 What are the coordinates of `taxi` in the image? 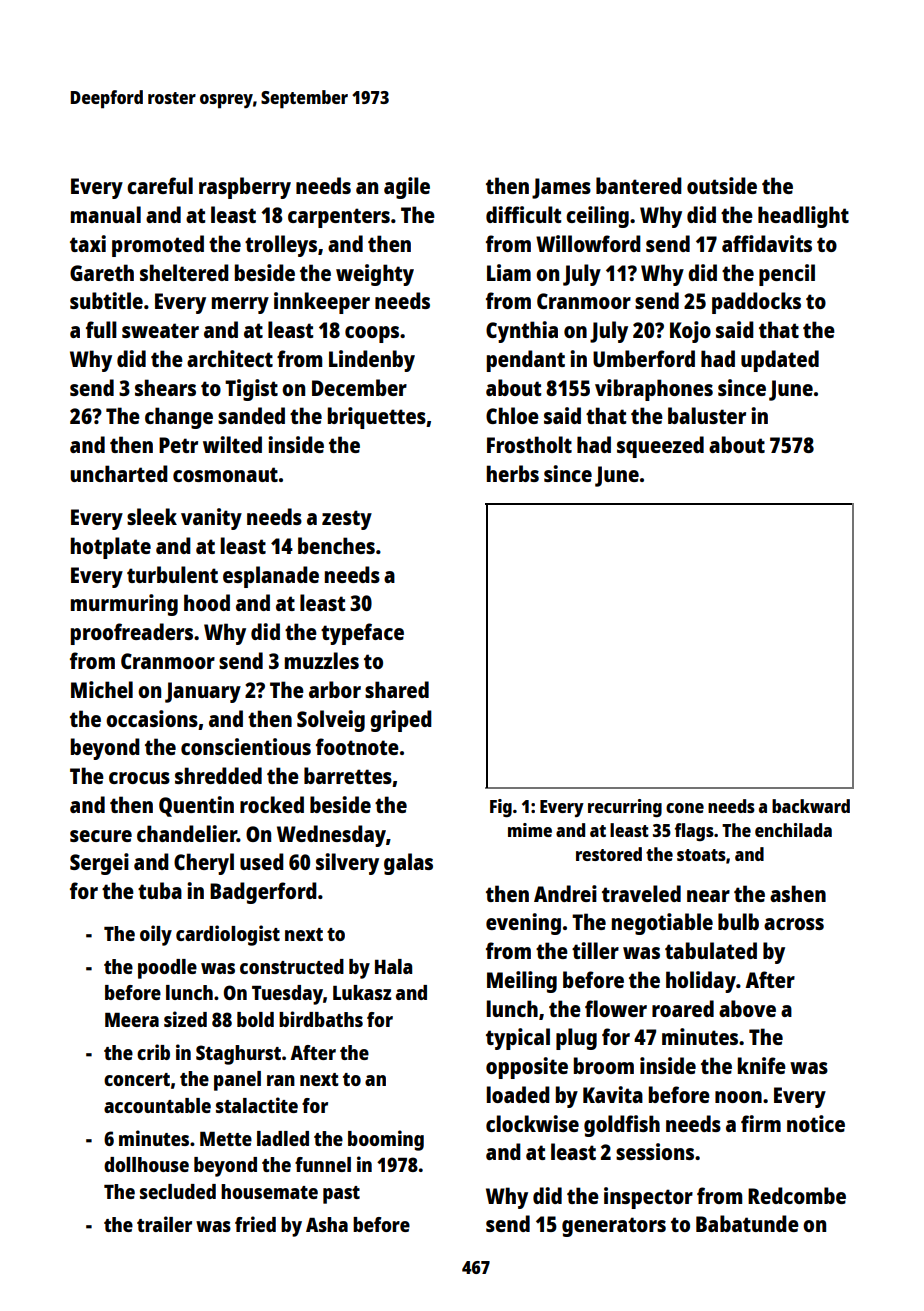 It's located at (88, 243).
